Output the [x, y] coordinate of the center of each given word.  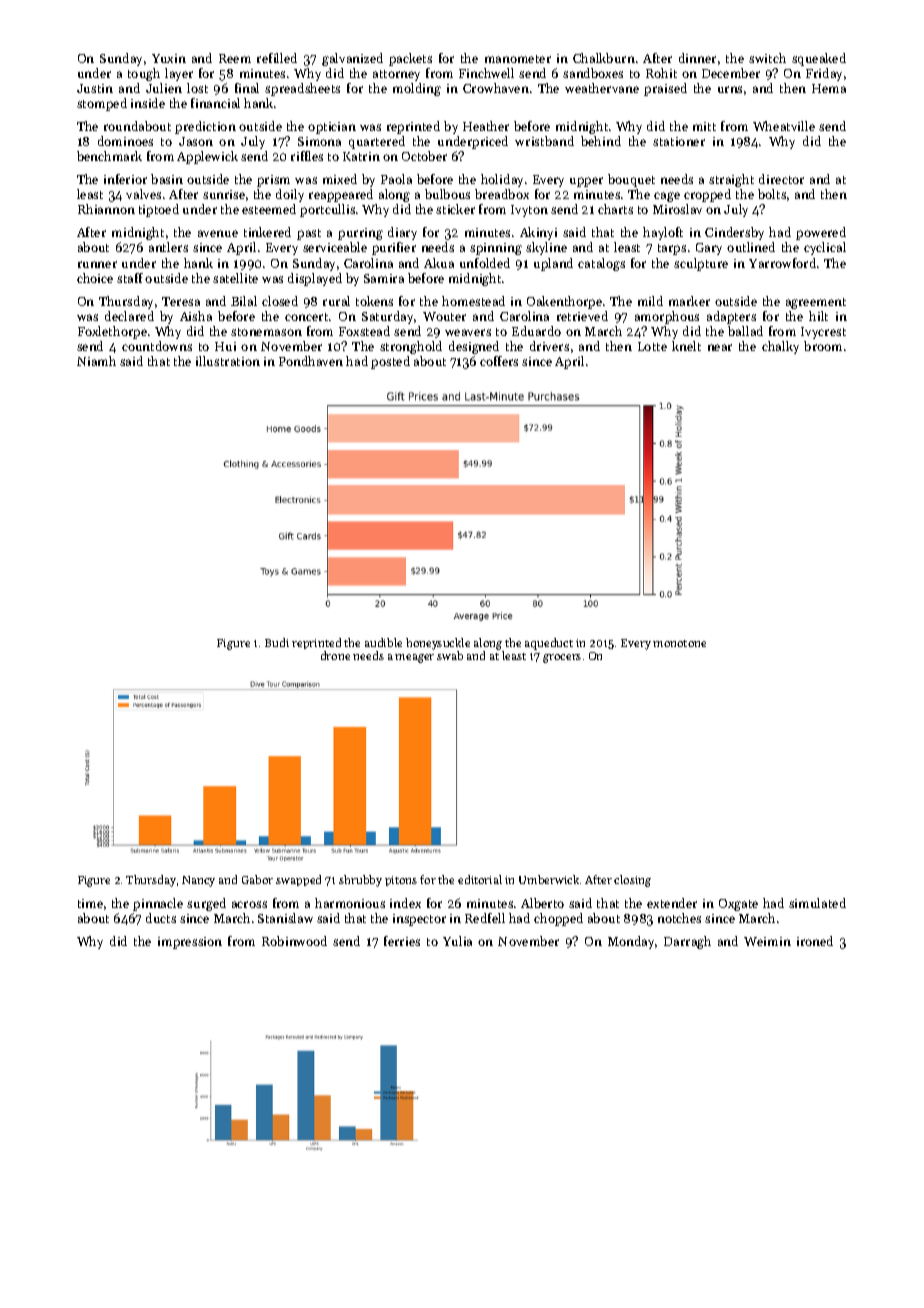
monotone [679, 643]
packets [410, 59]
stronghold [411, 347]
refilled [277, 58]
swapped [298, 880]
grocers [562, 658]
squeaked [819, 59]
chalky [780, 347]
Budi [277, 642]
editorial [480, 879]
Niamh [96, 361]
